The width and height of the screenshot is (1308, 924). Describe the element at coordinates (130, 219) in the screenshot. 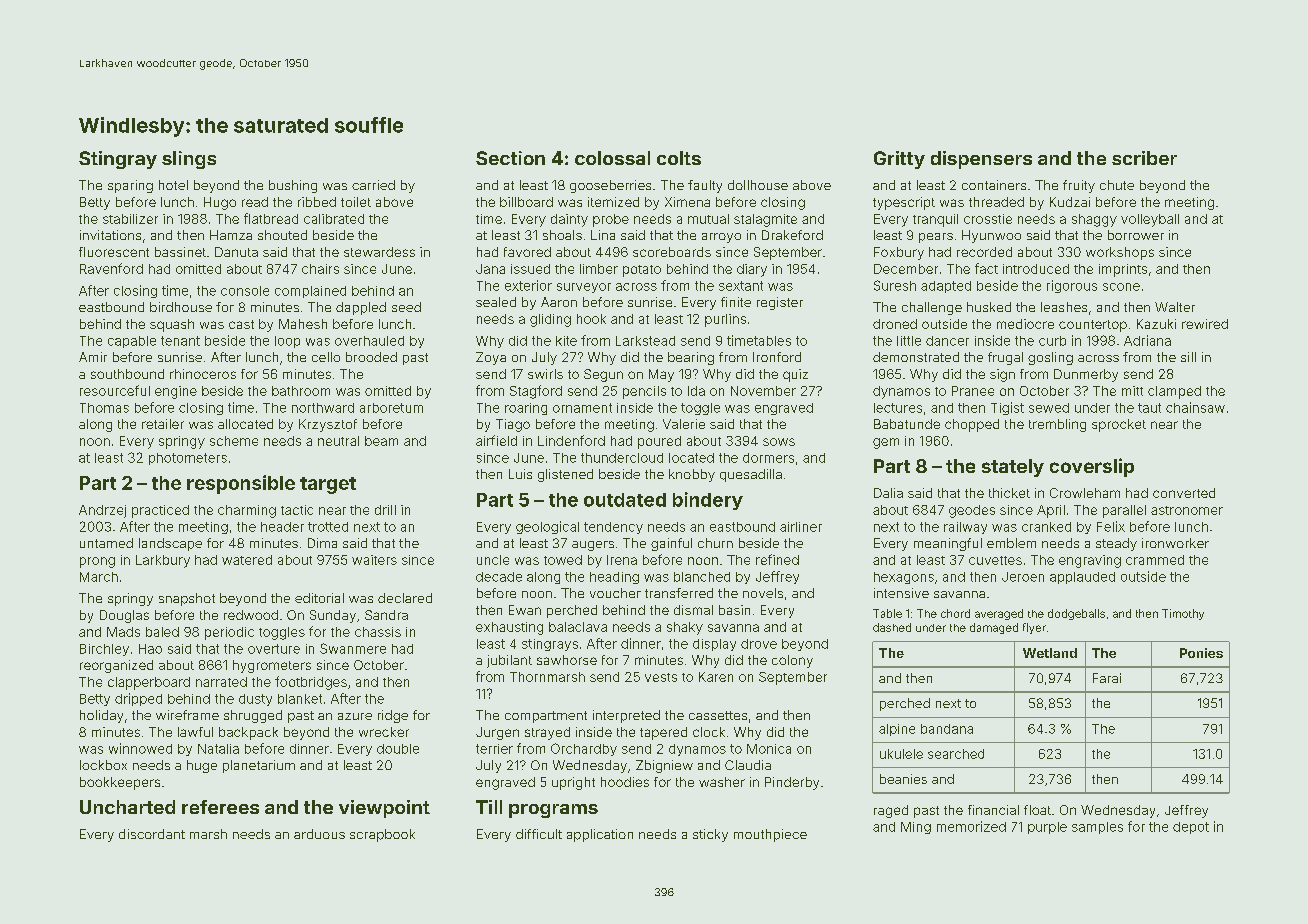

I see `stabilizer` at that location.
